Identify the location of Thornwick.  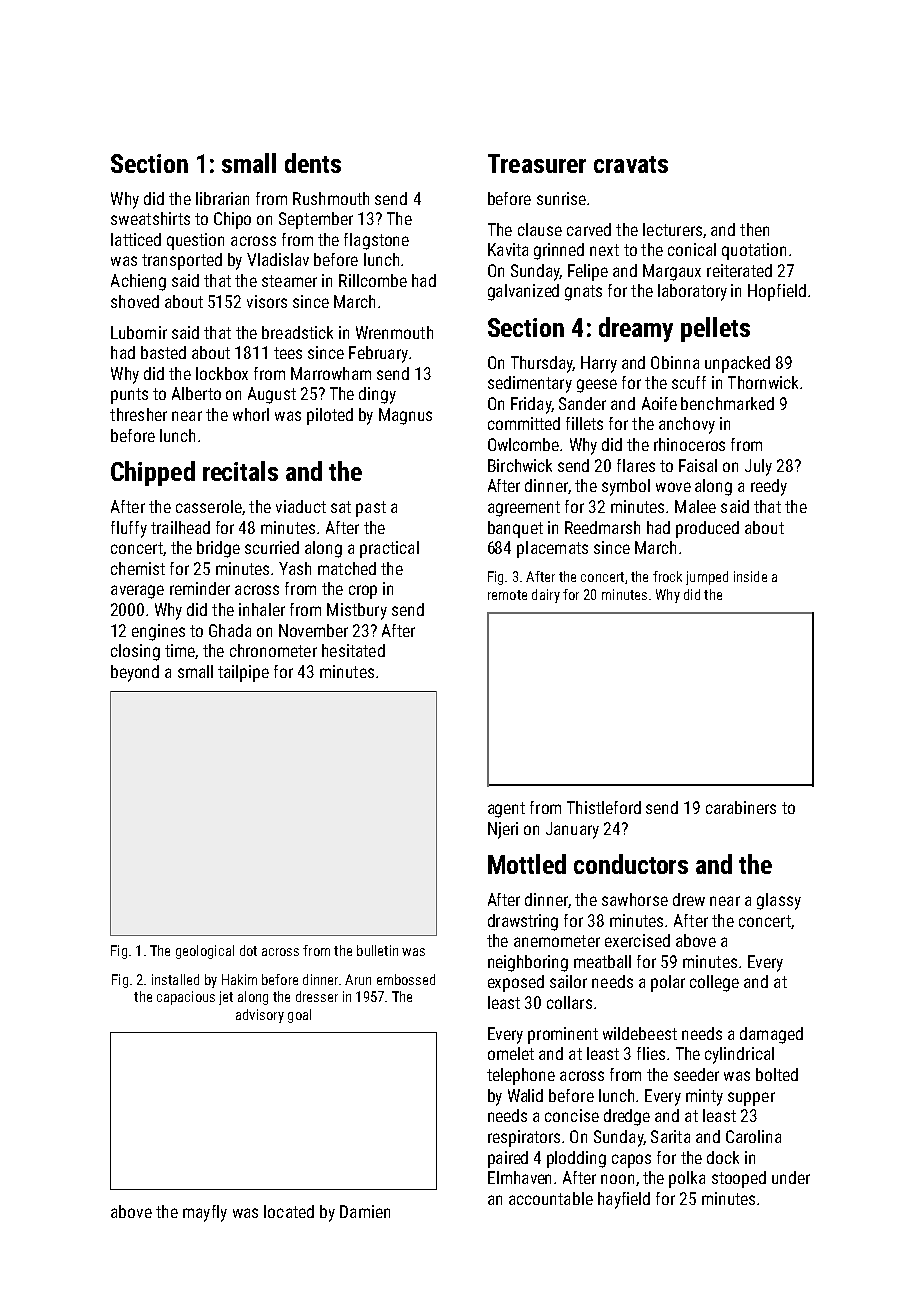
(763, 382).
